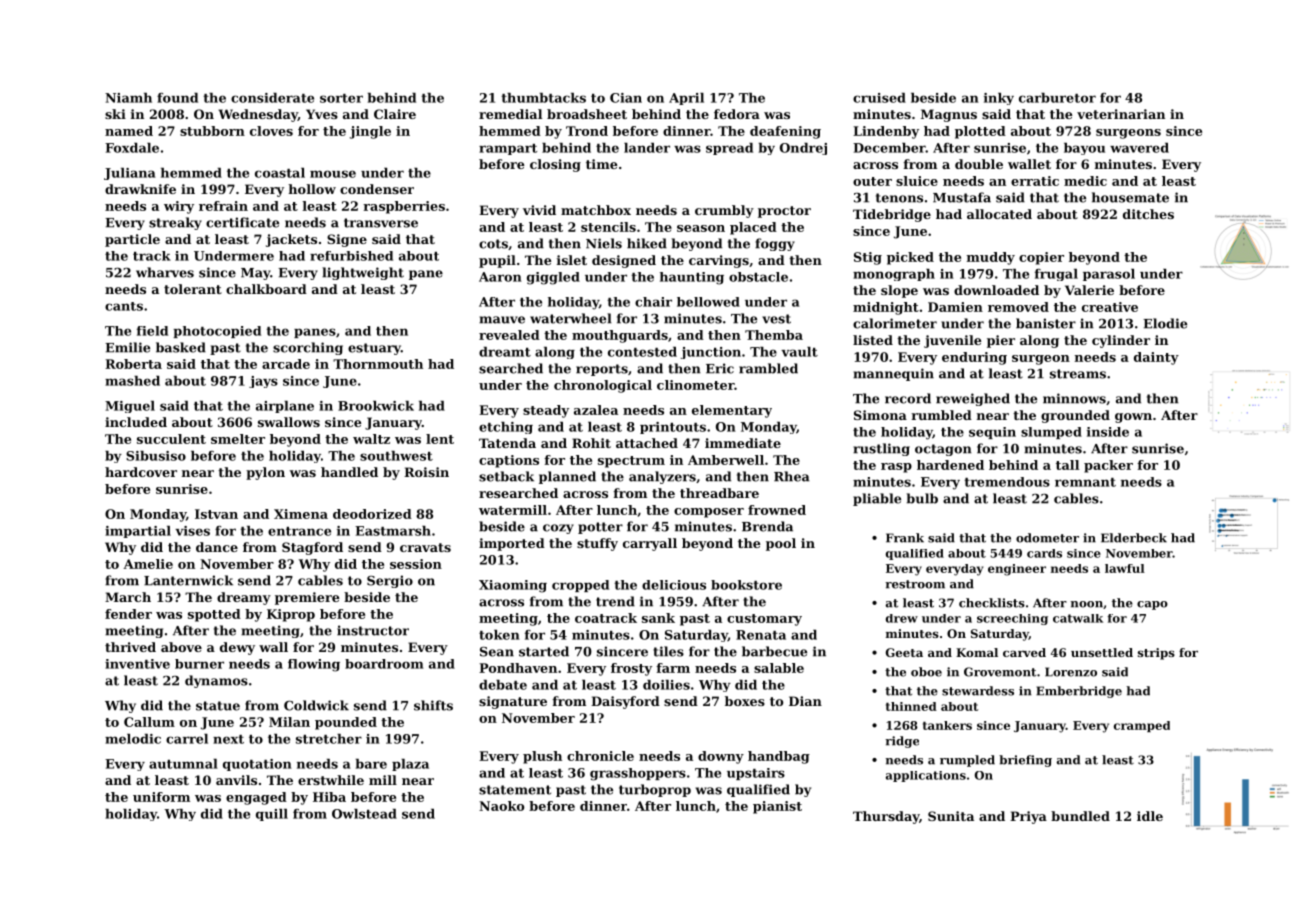  I want to click on cylinder, so click(1121, 341).
